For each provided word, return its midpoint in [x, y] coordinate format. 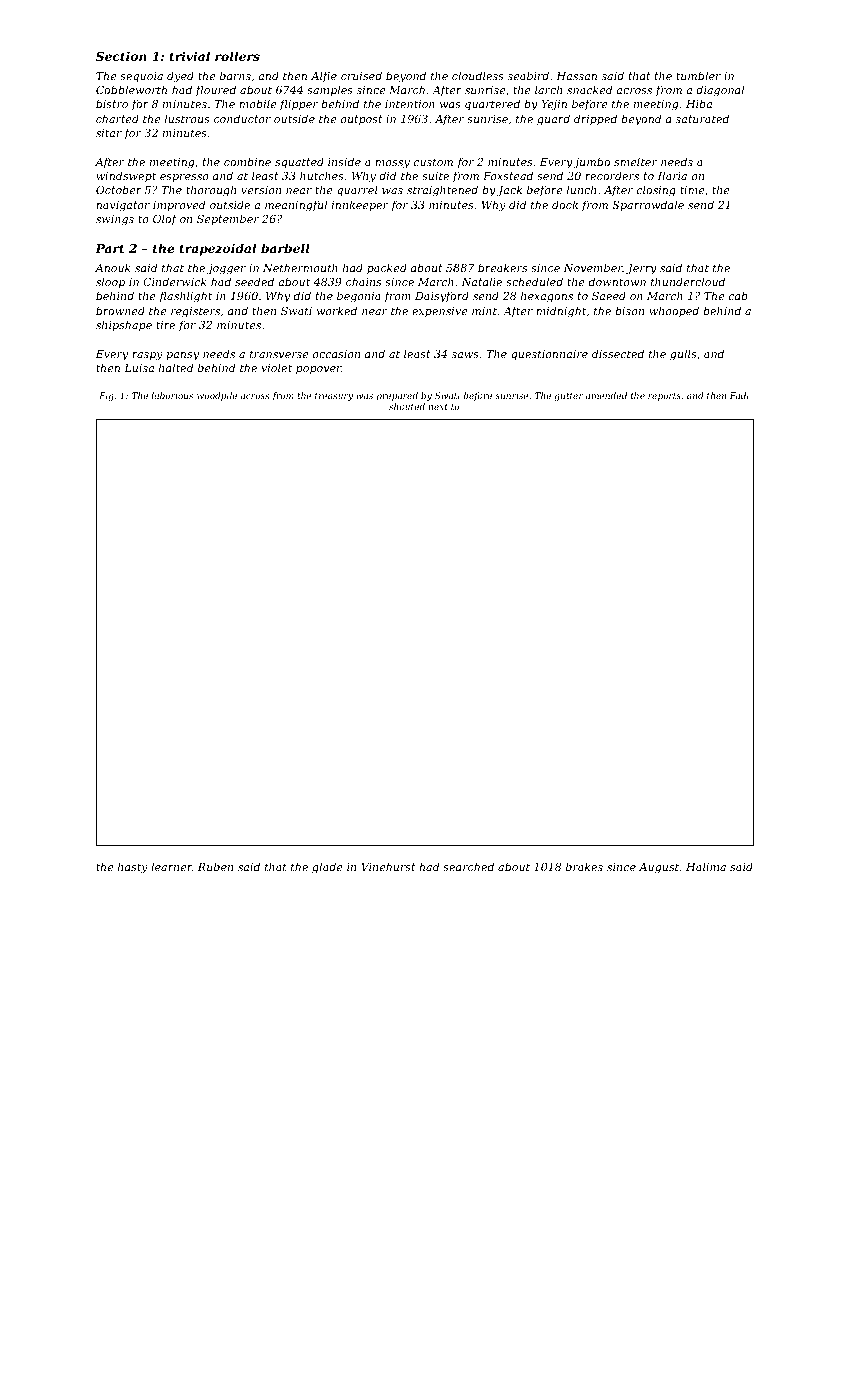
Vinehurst [388, 866]
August [659, 868]
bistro [112, 103]
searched [468, 866]
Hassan [576, 76]
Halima [706, 866]
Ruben [215, 866]
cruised [361, 75]
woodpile [217, 396]
